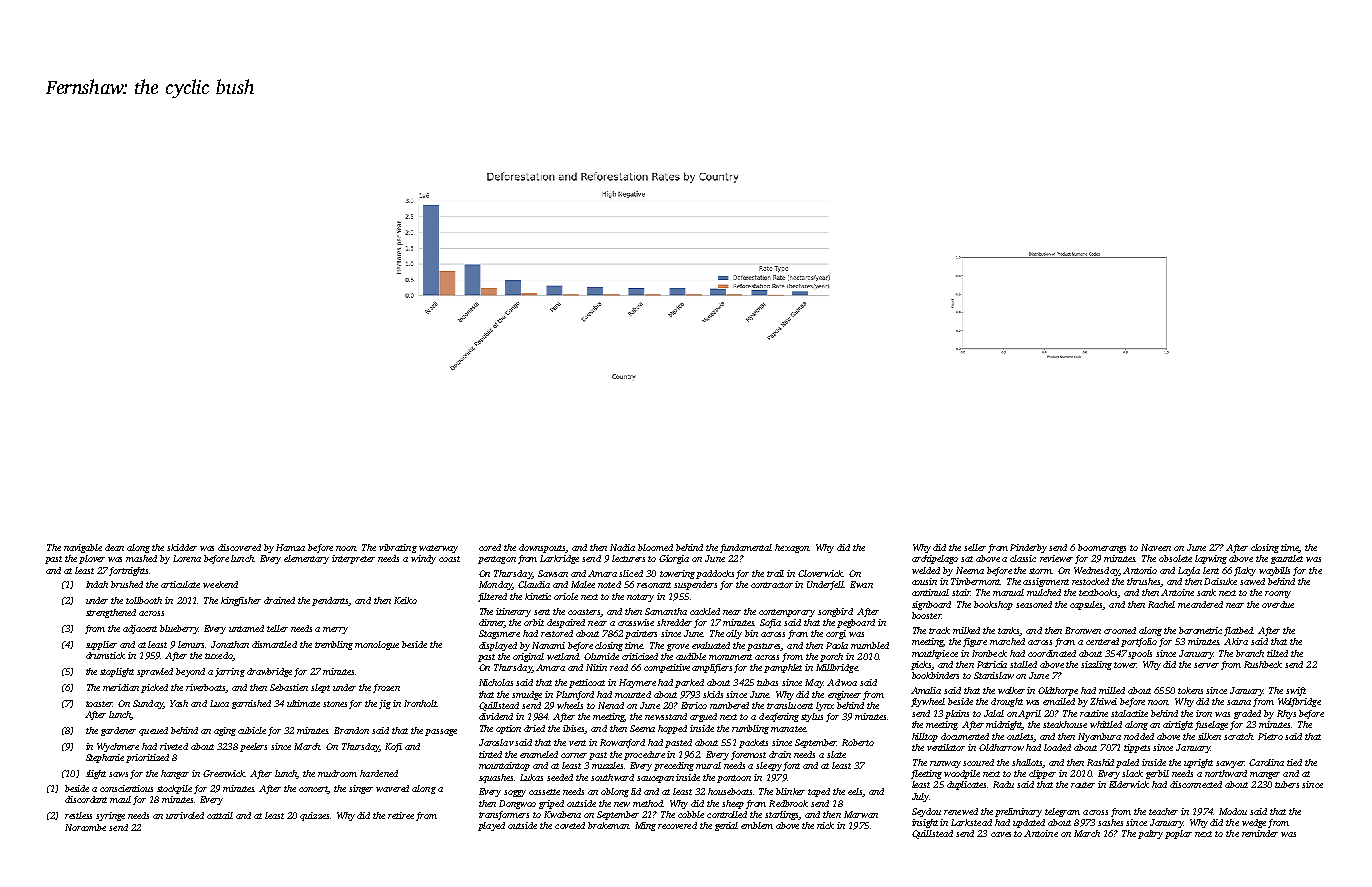 The width and height of the screenshot is (1372, 887). What do you see at coordinates (1139, 642) in the screenshot?
I see `portfolio` at bounding box center [1139, 642].
